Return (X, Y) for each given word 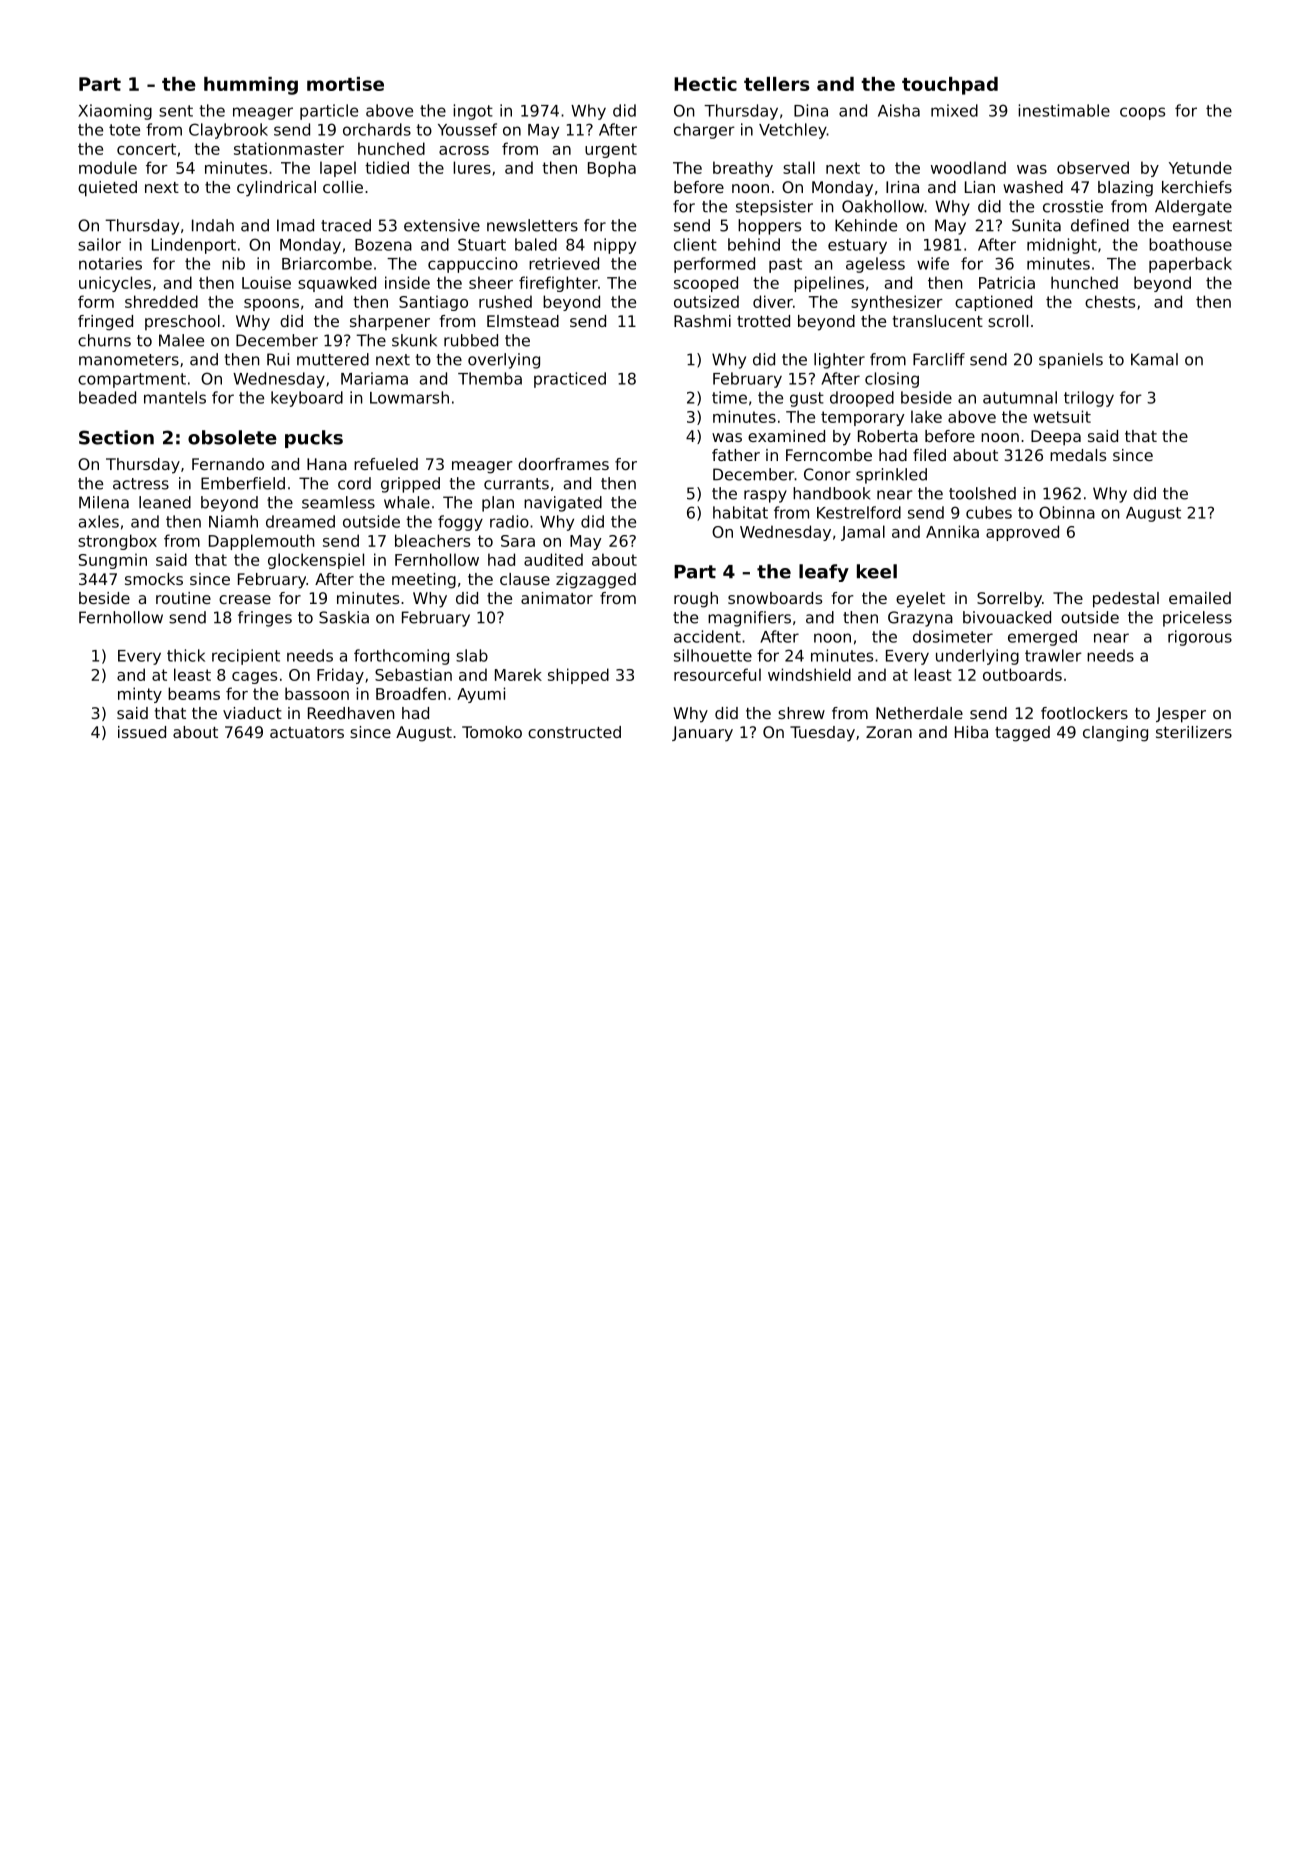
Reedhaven (351, 713)
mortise (345, 84)
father (736, 455)
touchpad (950, 86)
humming (251, 86)
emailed (1200, 598)
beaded (107, 397)
